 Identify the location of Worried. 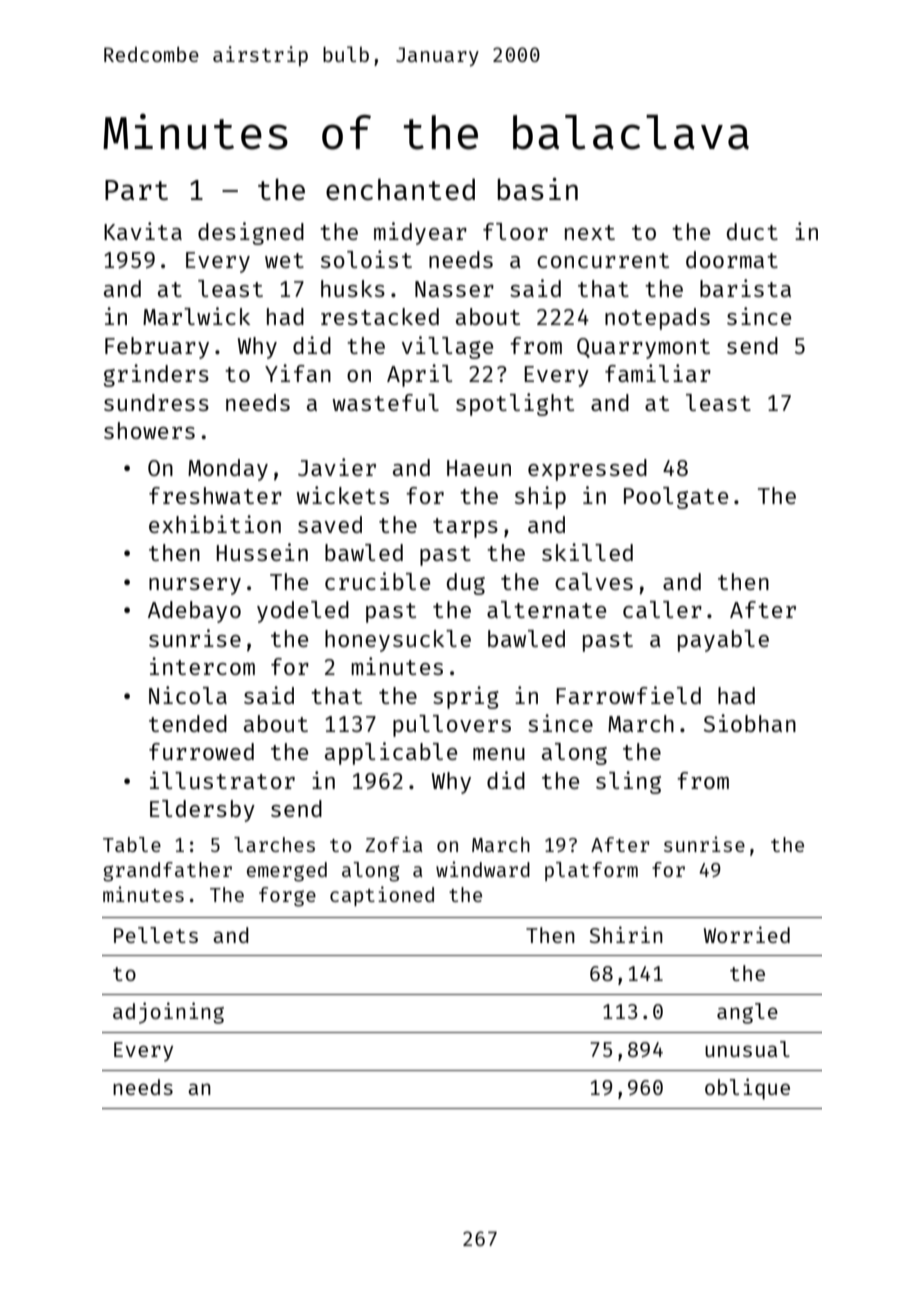
(747, 934).
